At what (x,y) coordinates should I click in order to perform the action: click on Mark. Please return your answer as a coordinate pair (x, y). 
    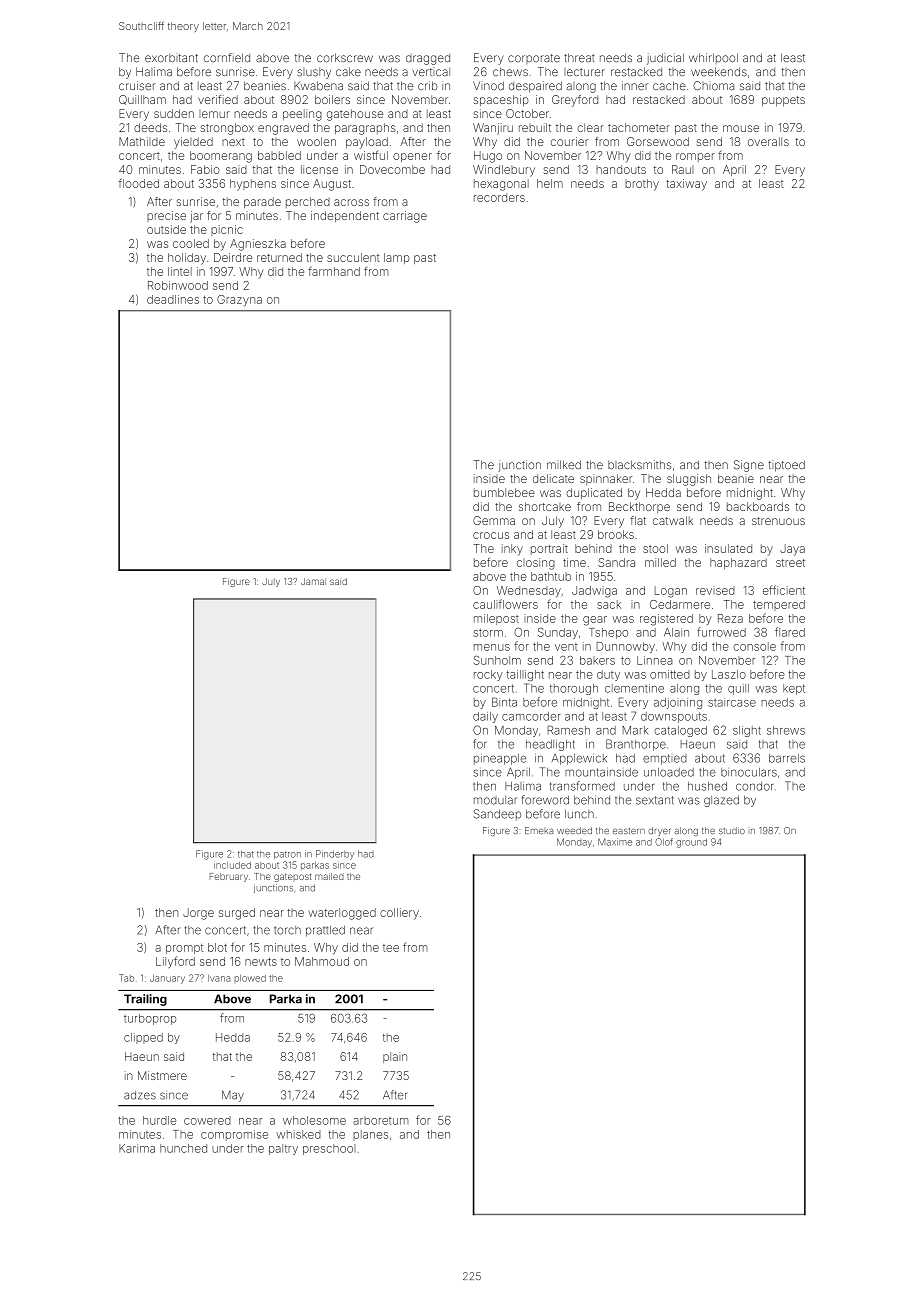
    Looking at the image, I should click on (635, 730).
